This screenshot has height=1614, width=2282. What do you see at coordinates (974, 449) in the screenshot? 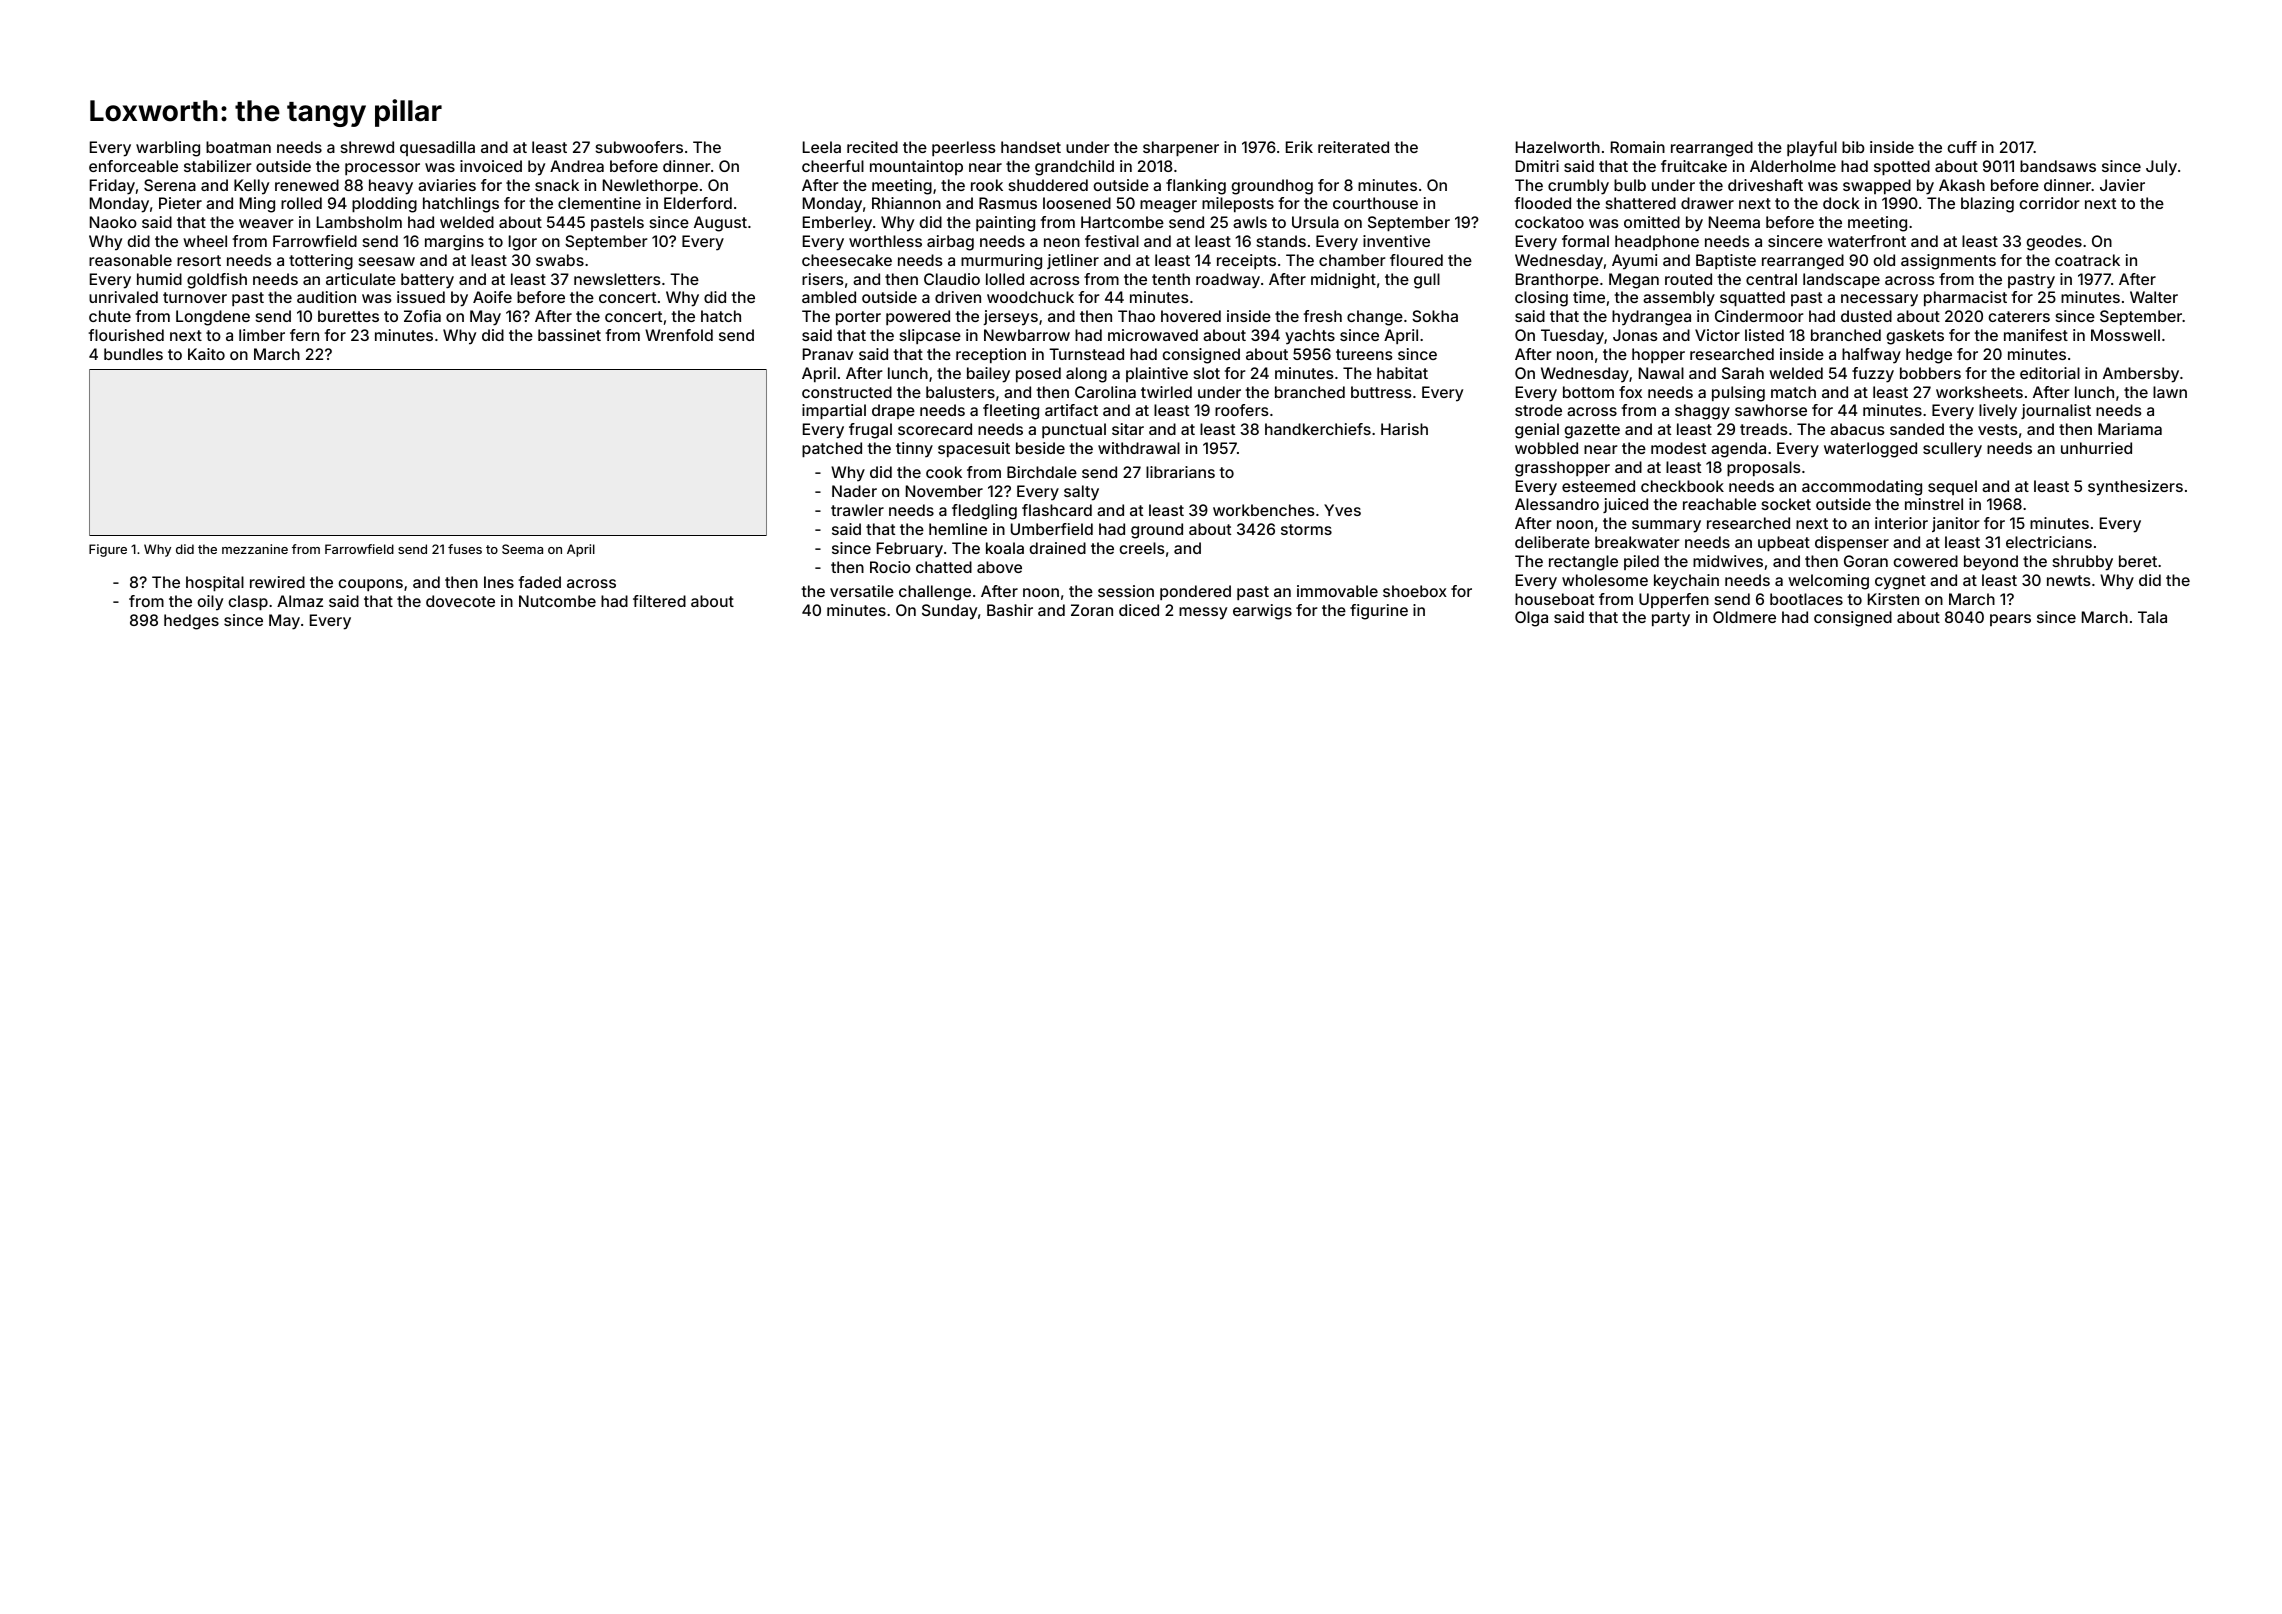
I see `spacesuit` at bounding box center [974, 449].
